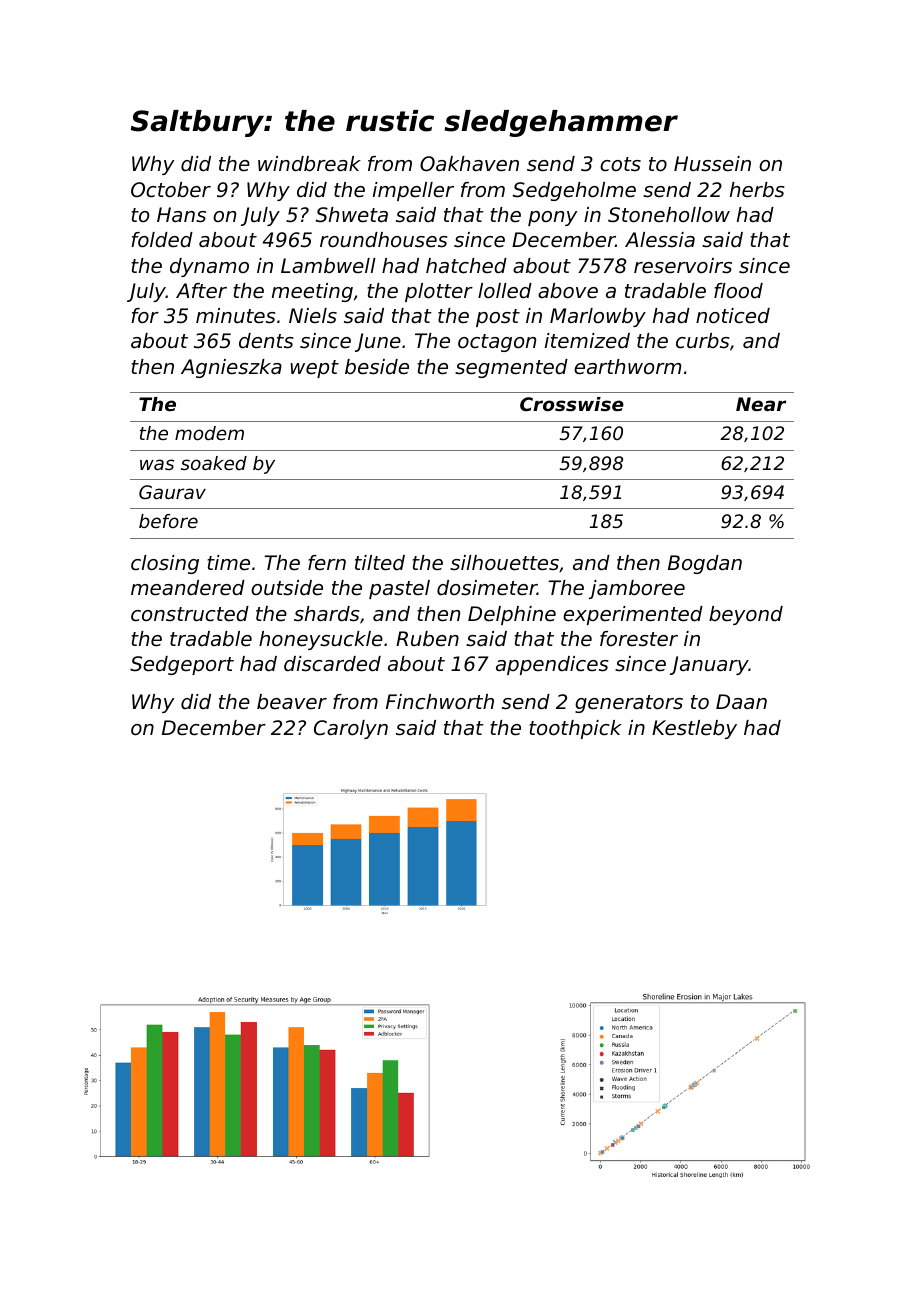 This screenshot has width=924, height=1314. What do you see at coordinates (309, 164) in the screenshot?
I see `windbreak` at bounding box center [309, 164].
